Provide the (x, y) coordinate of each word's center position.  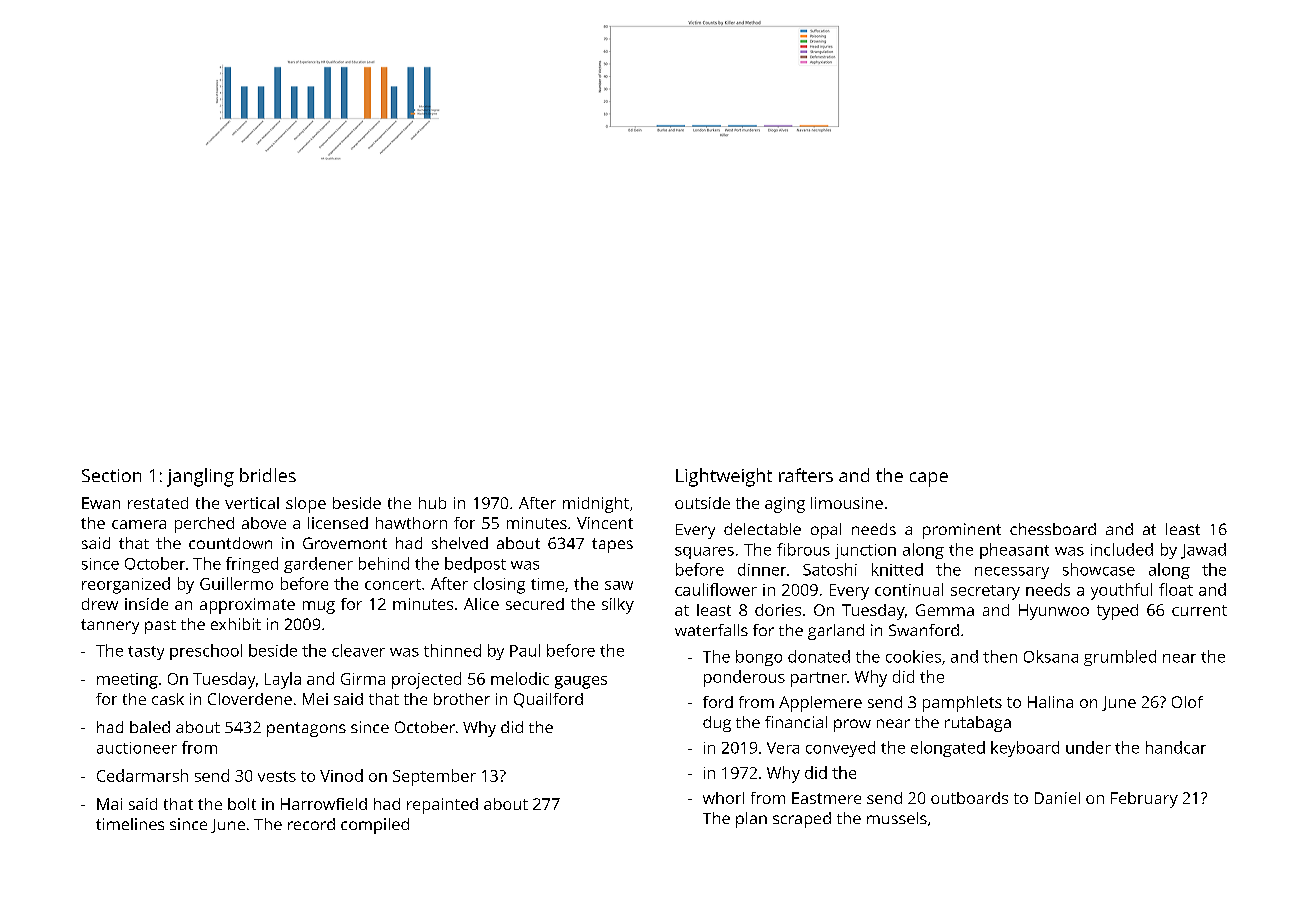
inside (146, 604)
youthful (1121, 591)
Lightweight (724, 477)
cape (929, 479)
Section (111, 475)
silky (618, 606)
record (311, 824)
